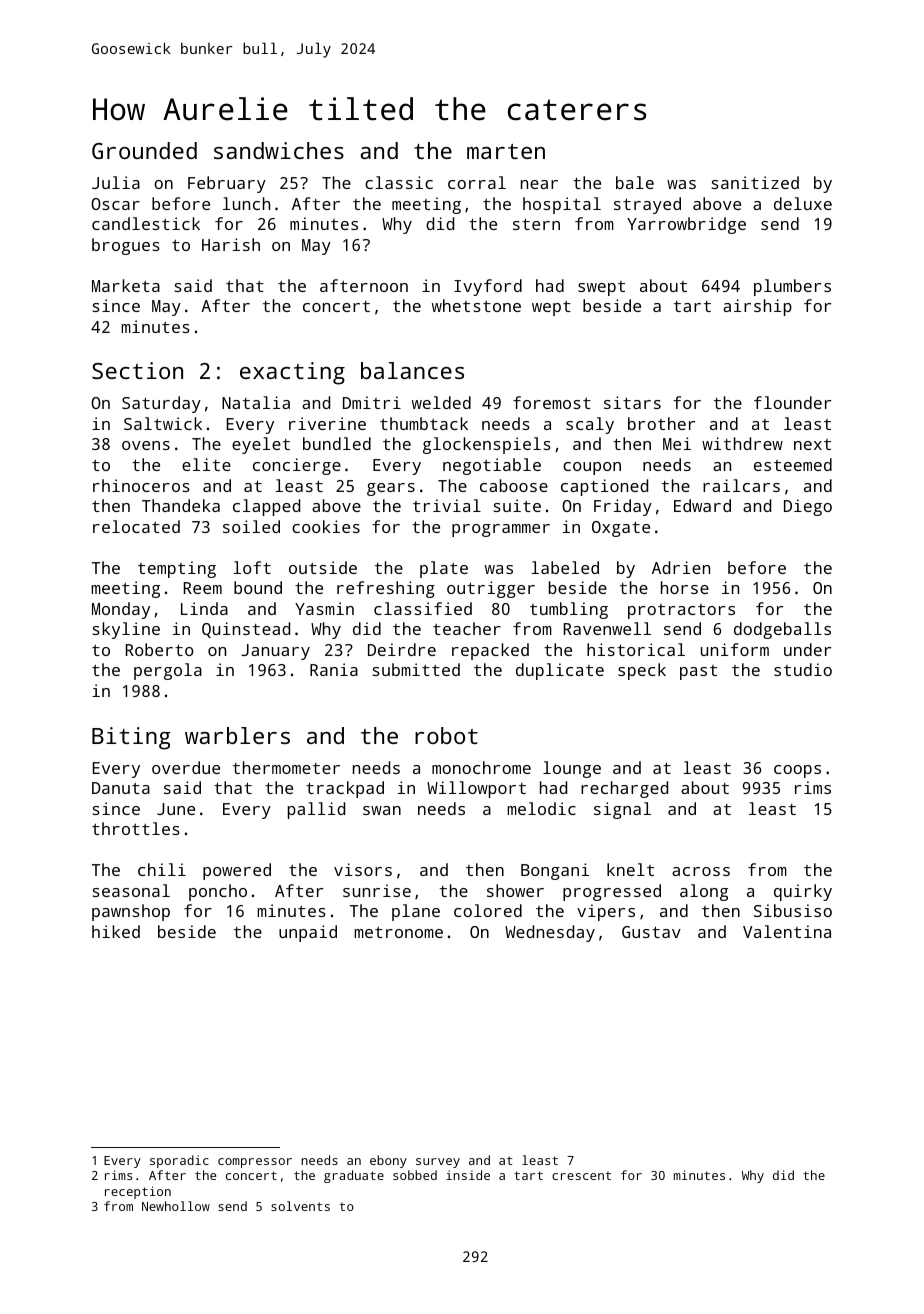  What do you see at coordinates (501, 530) in the image?
I see `programmer` at bounding box center [501, 530].
